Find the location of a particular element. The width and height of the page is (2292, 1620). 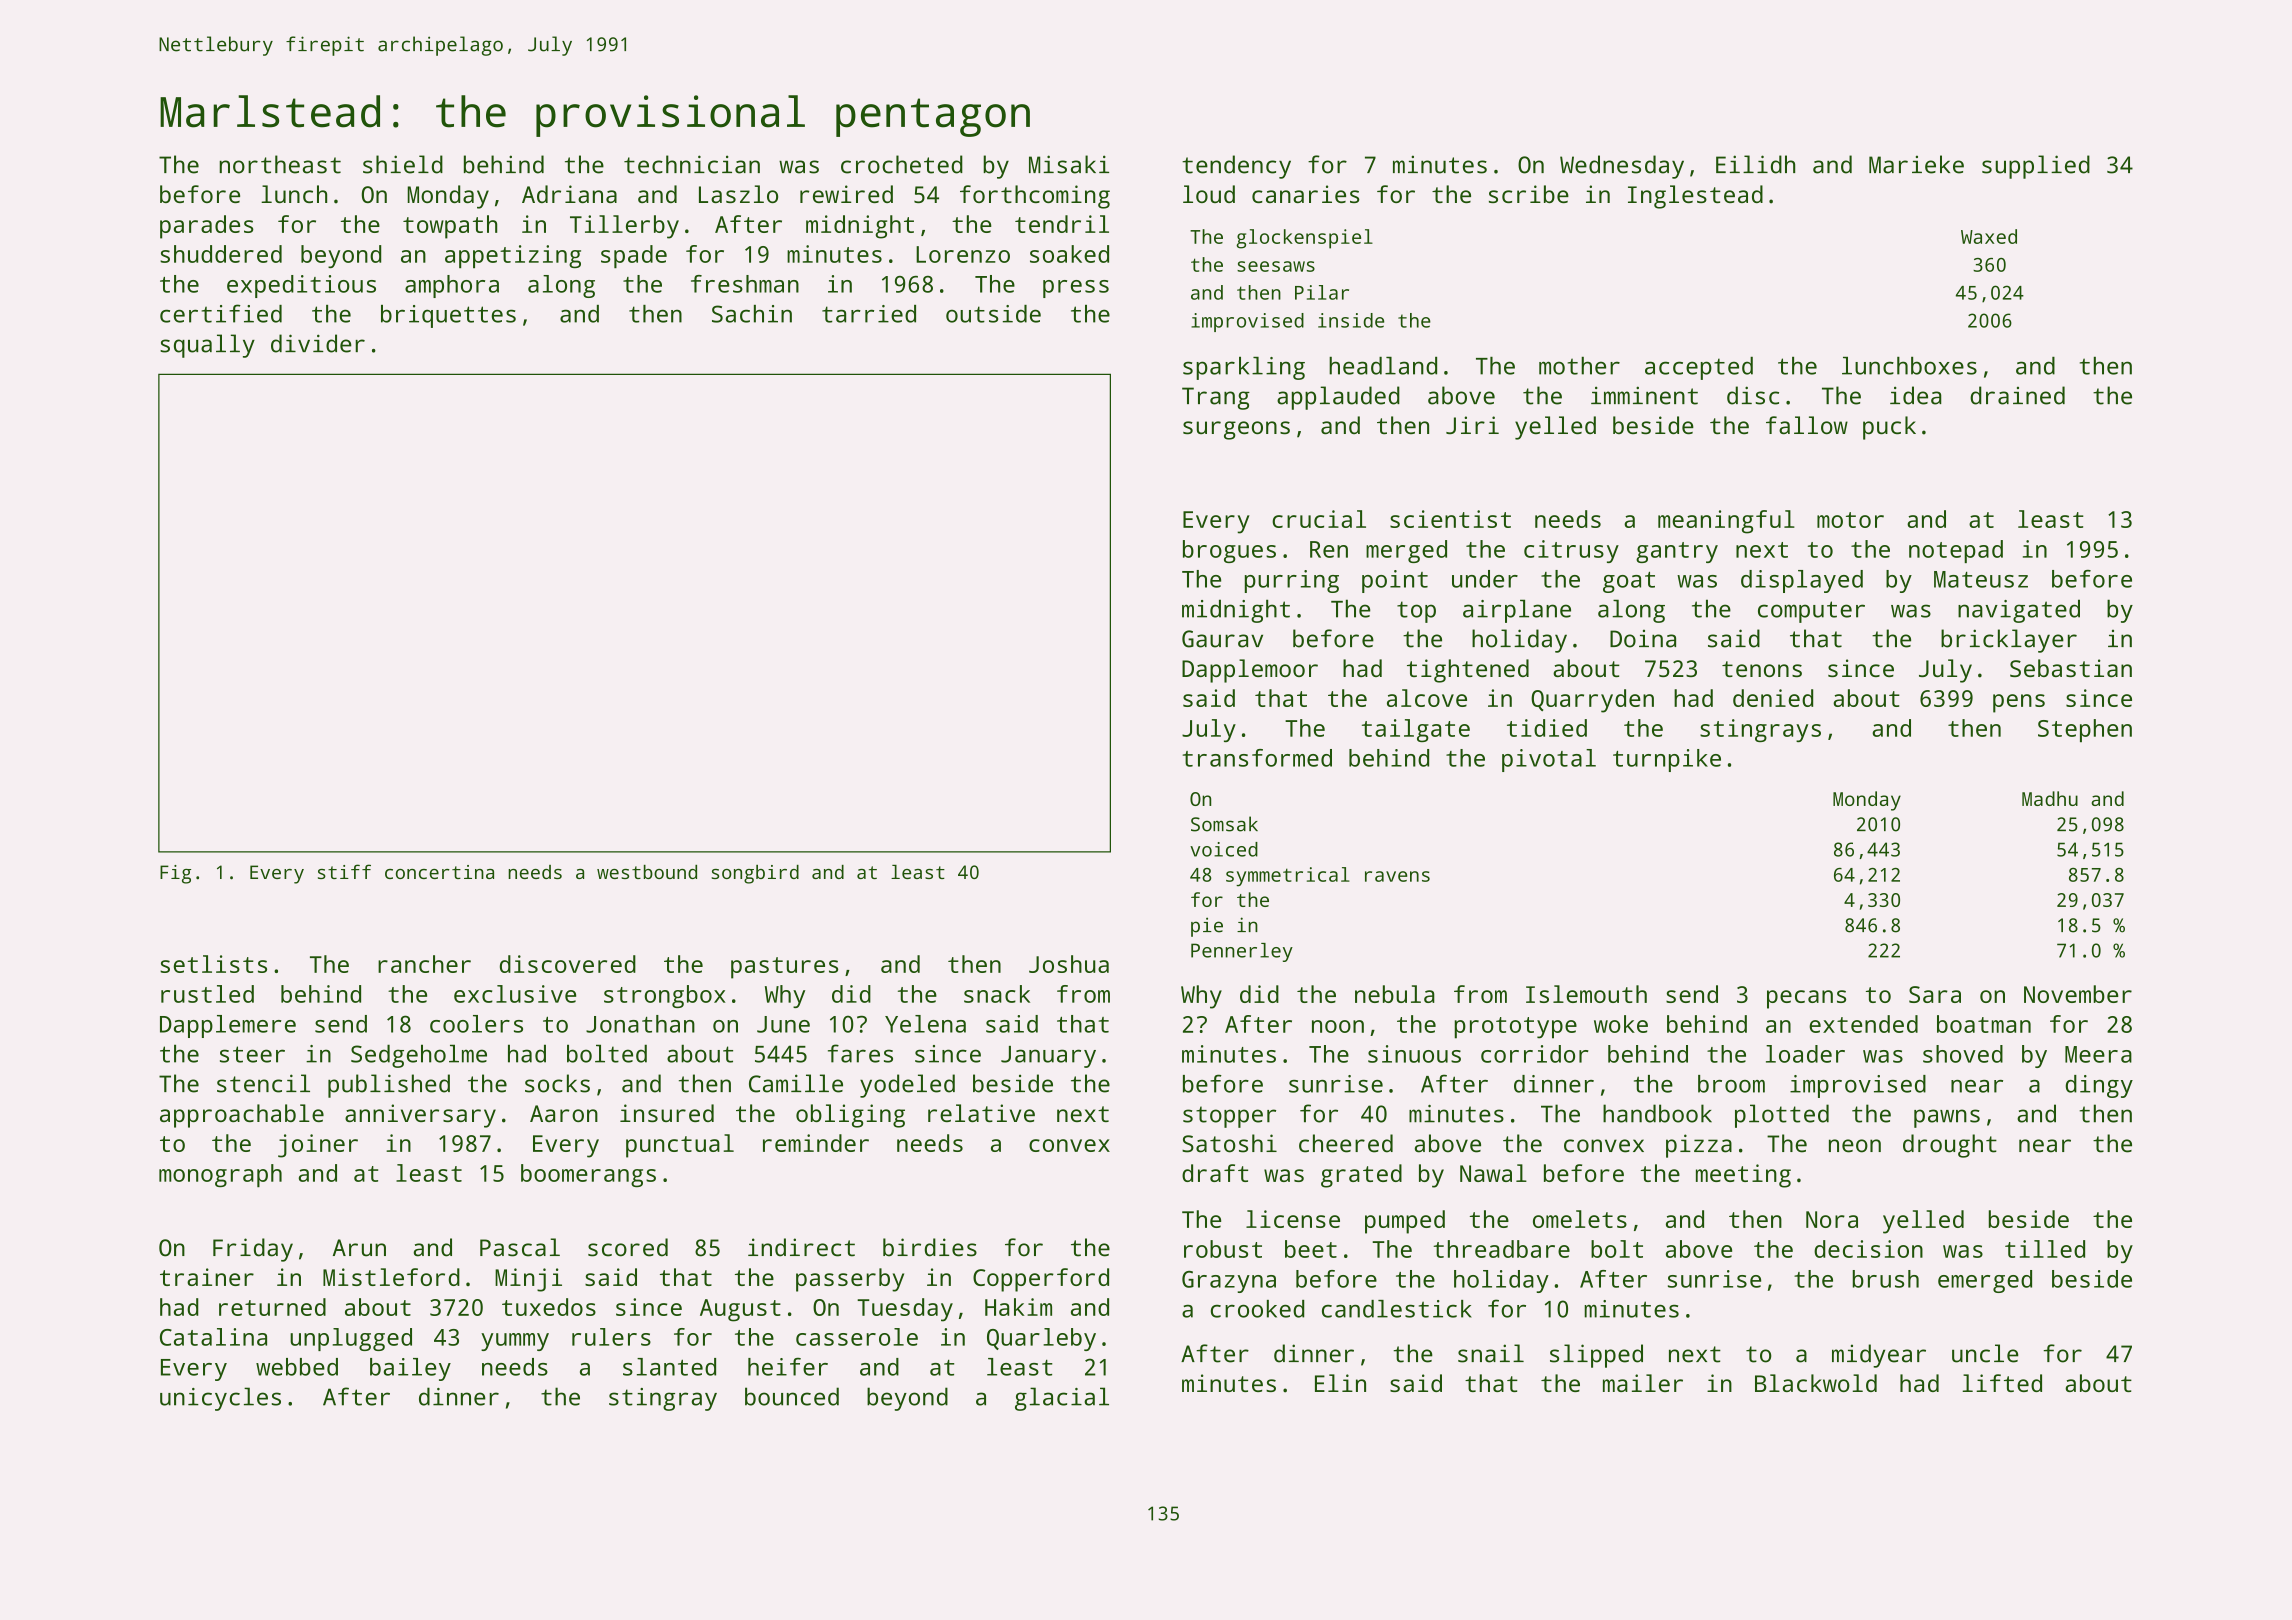

meaningful is located at coordinates (1726, 522).
